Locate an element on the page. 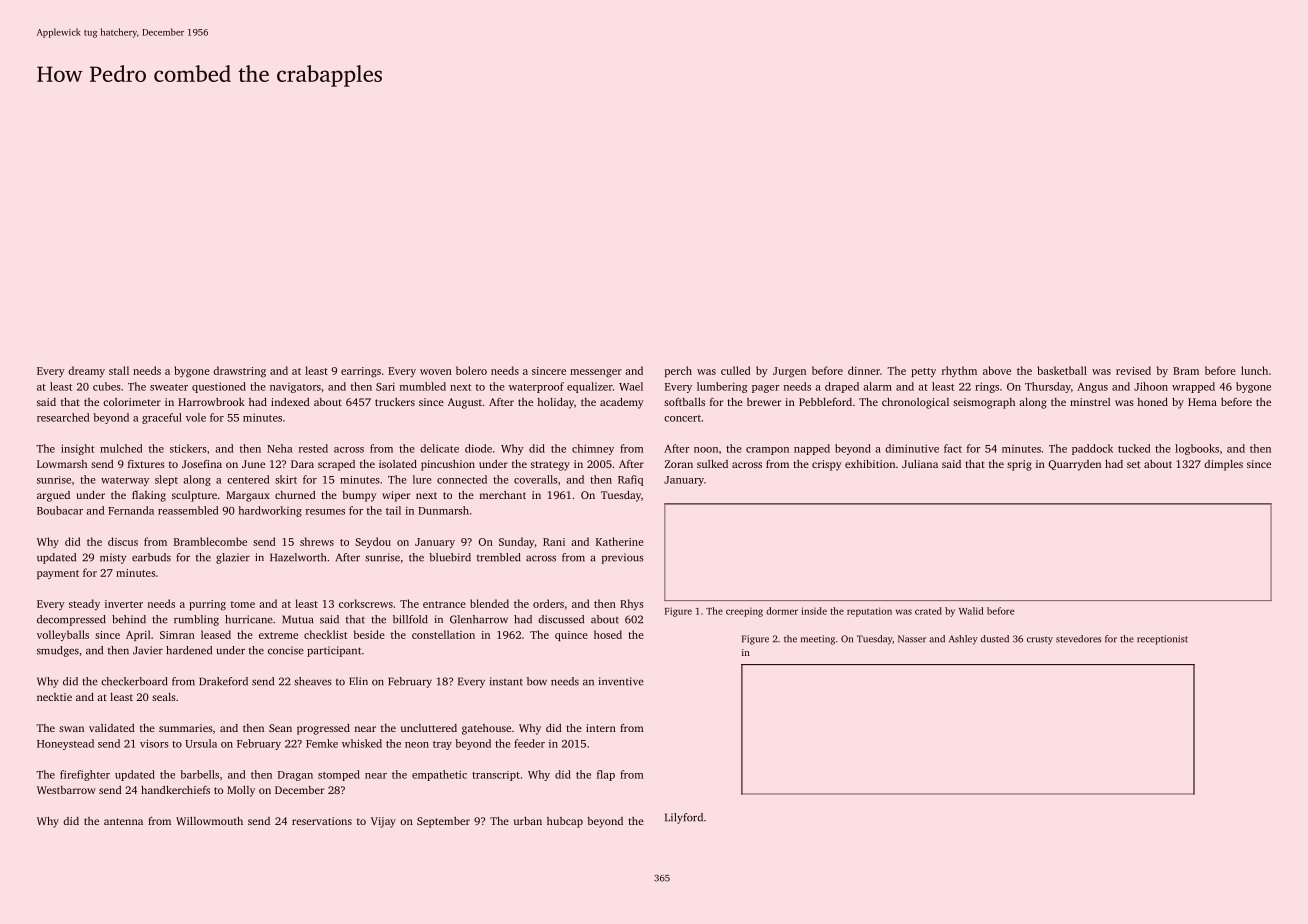 This page has height=924, width=1308. Walid is located at coordinates (971, 611).
